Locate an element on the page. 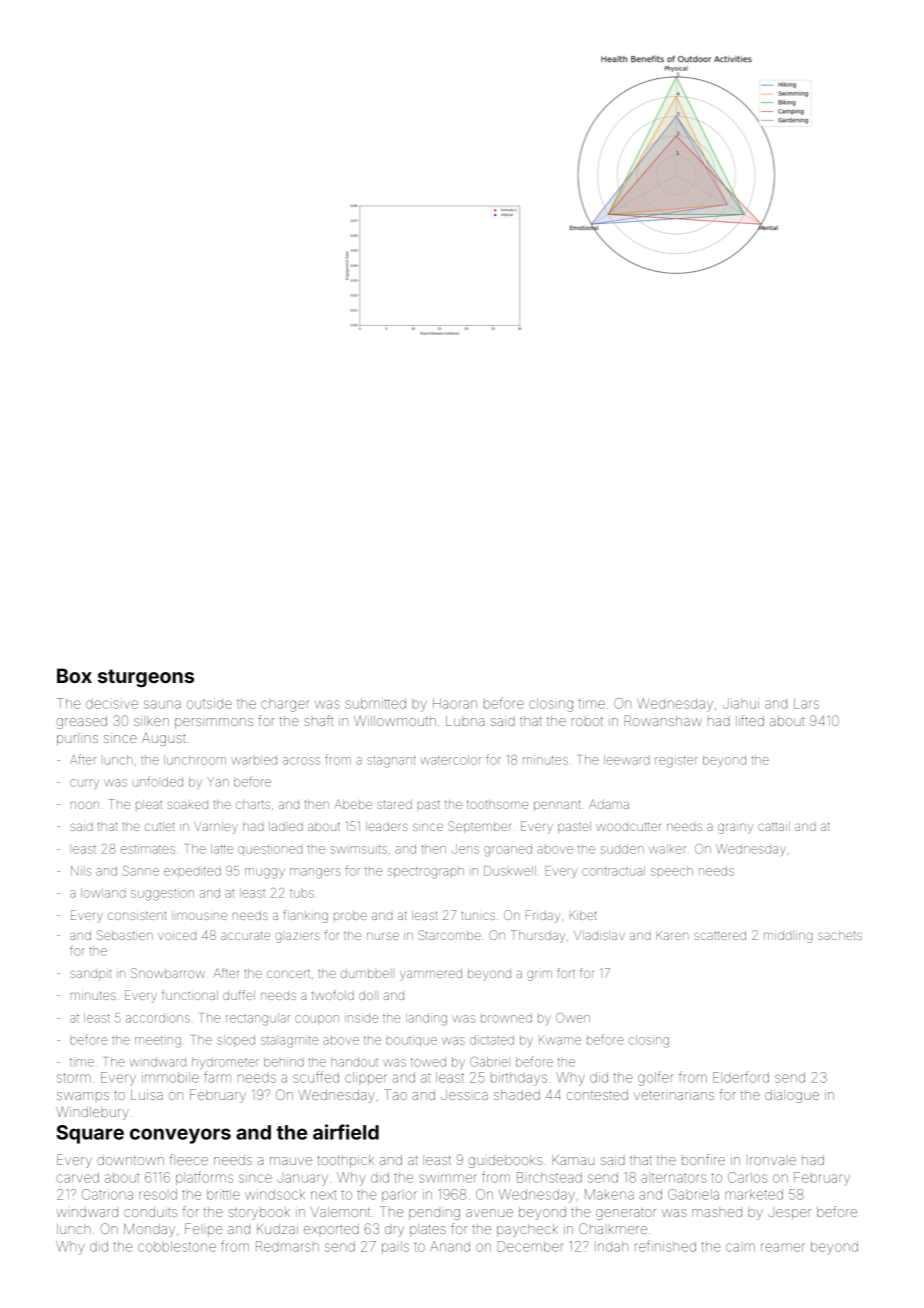 The image size is (924, 1308). Jiahui is located at coordinates (741, 703).
